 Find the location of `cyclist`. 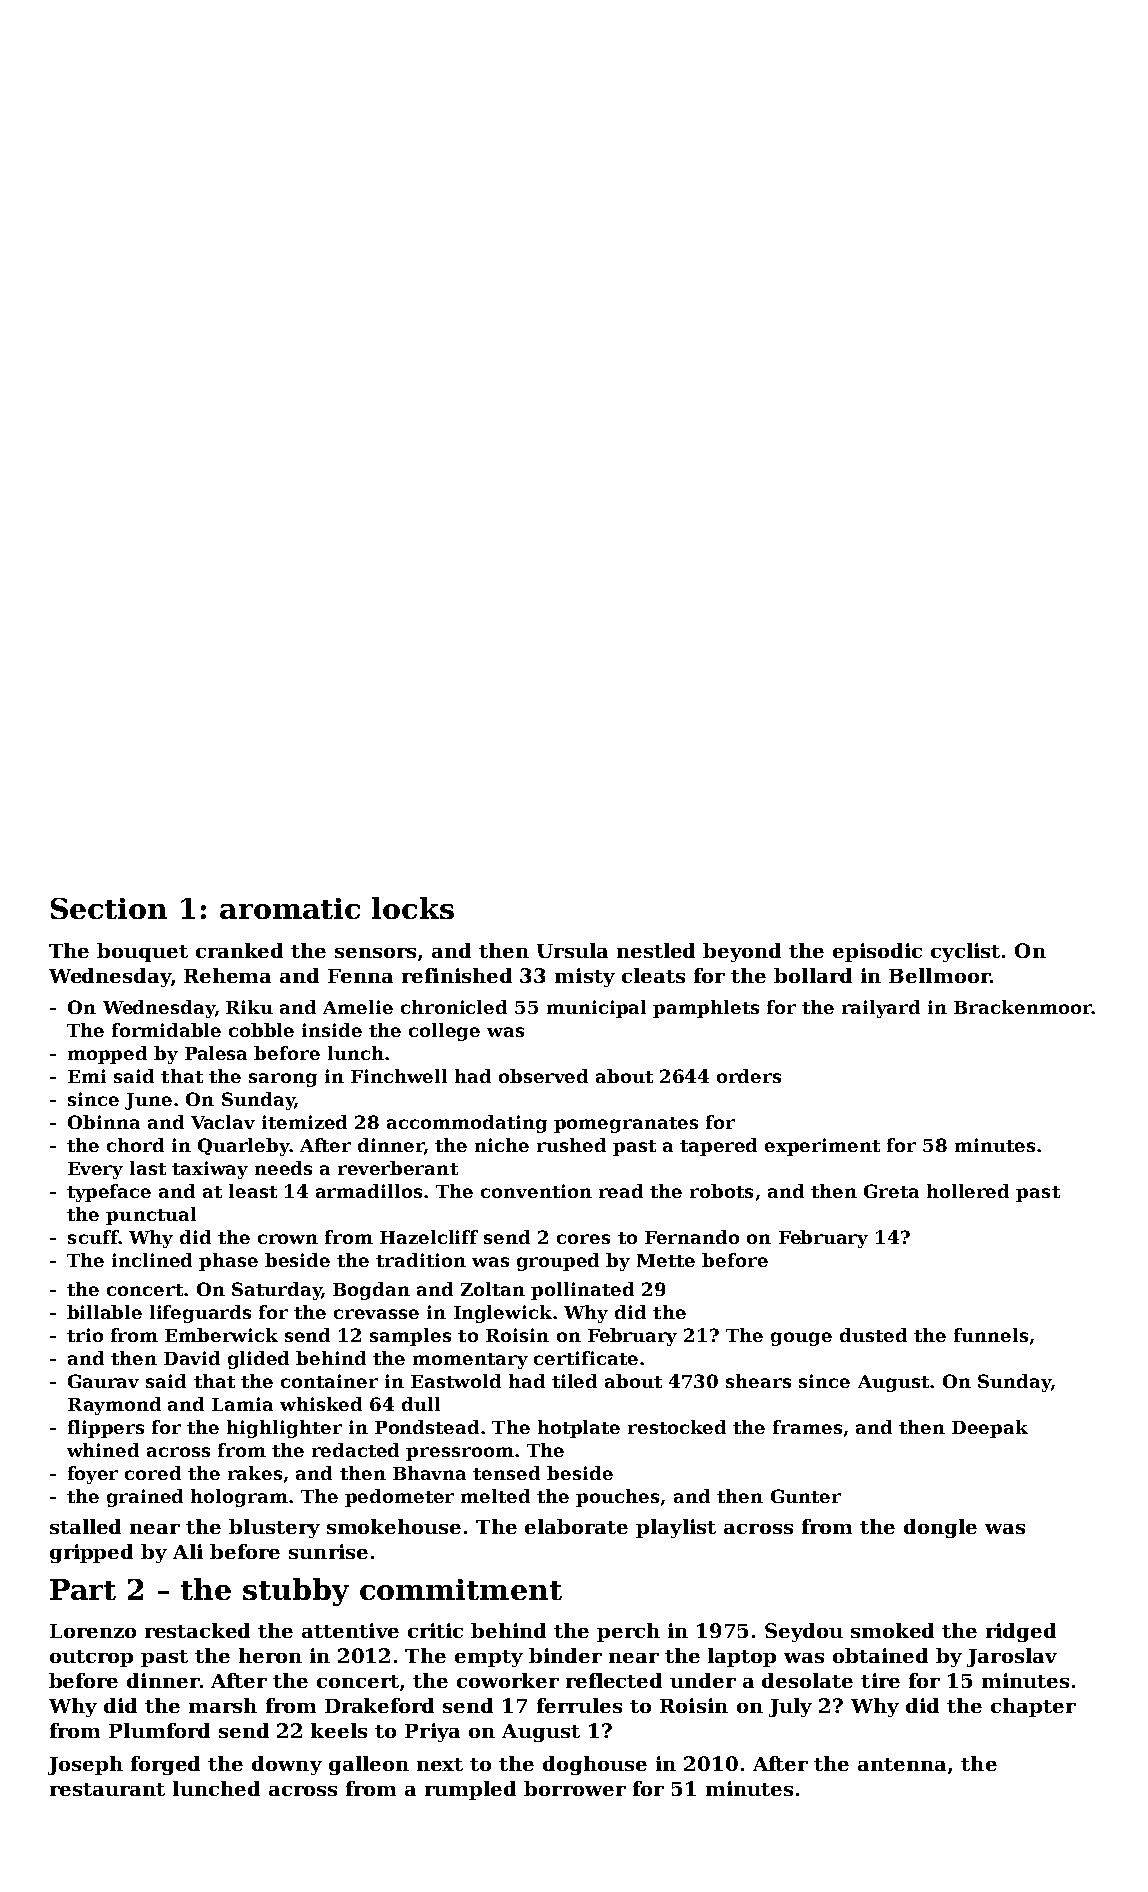

cyclist is located at coordinates (965, 952).
